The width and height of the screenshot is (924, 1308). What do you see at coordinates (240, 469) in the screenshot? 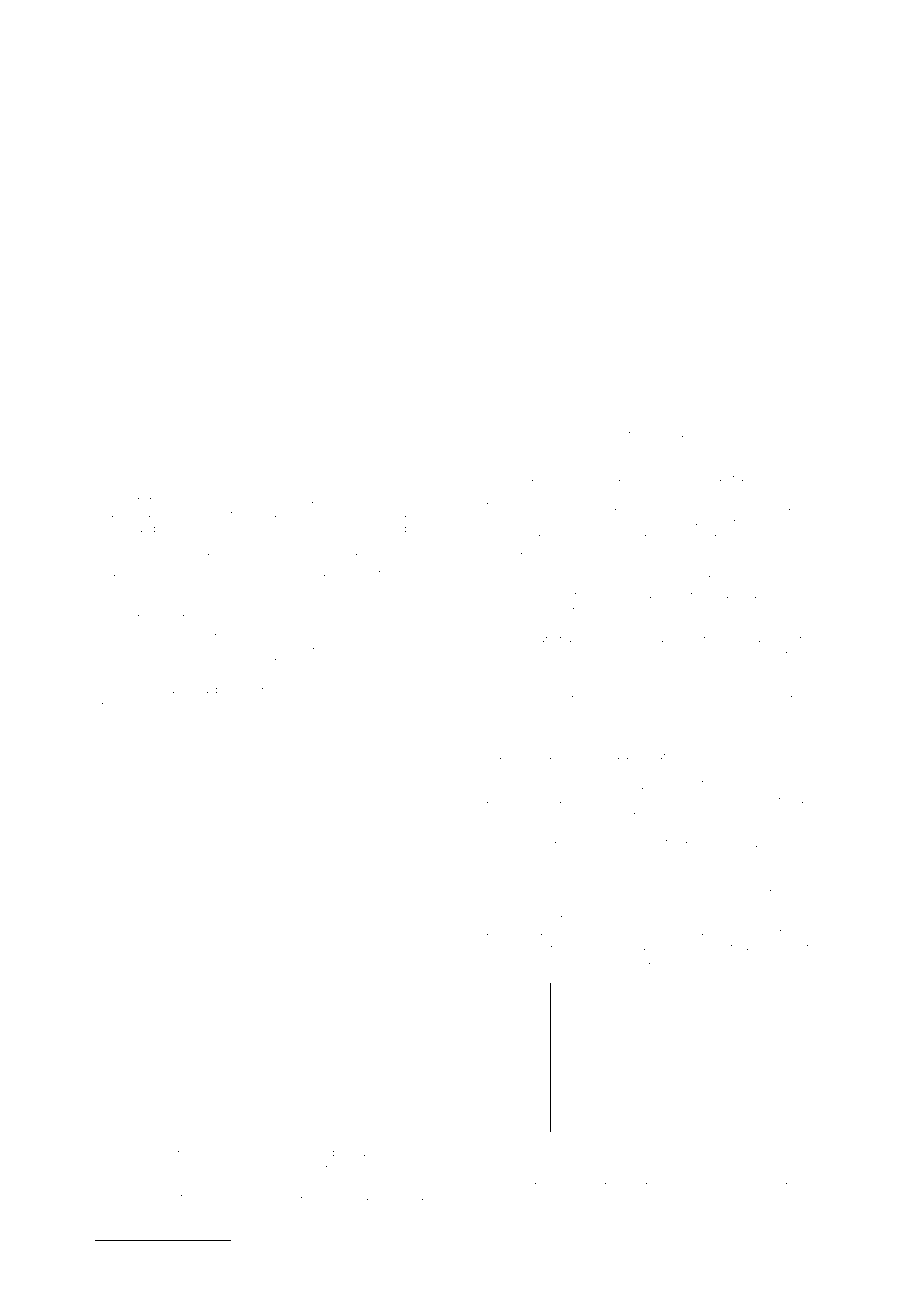
I see `Southshaw` at bounding box center [240, 469].
